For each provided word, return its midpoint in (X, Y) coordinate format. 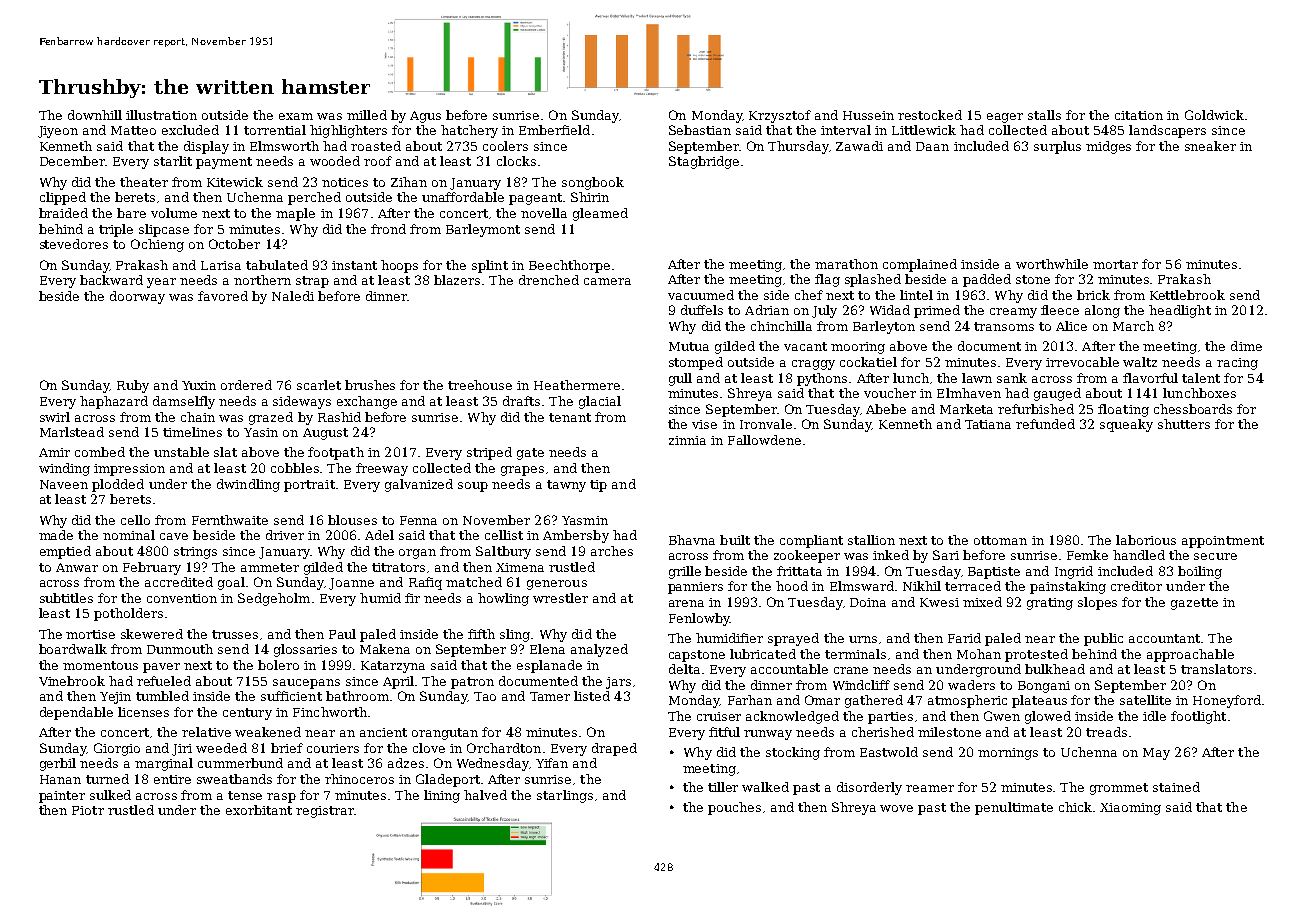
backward (111, 280)
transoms (1004, 326)
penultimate (1014, 808)
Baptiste (994, 573)
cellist (504, 535)
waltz (1140, 362)
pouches (734, 808)
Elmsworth (284, 146)
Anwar (77, 567)
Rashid (339, 417)
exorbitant (259, 810)
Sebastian (700, 130)
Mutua (689, 346)
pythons (822, 379)
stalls (1044, 115)
